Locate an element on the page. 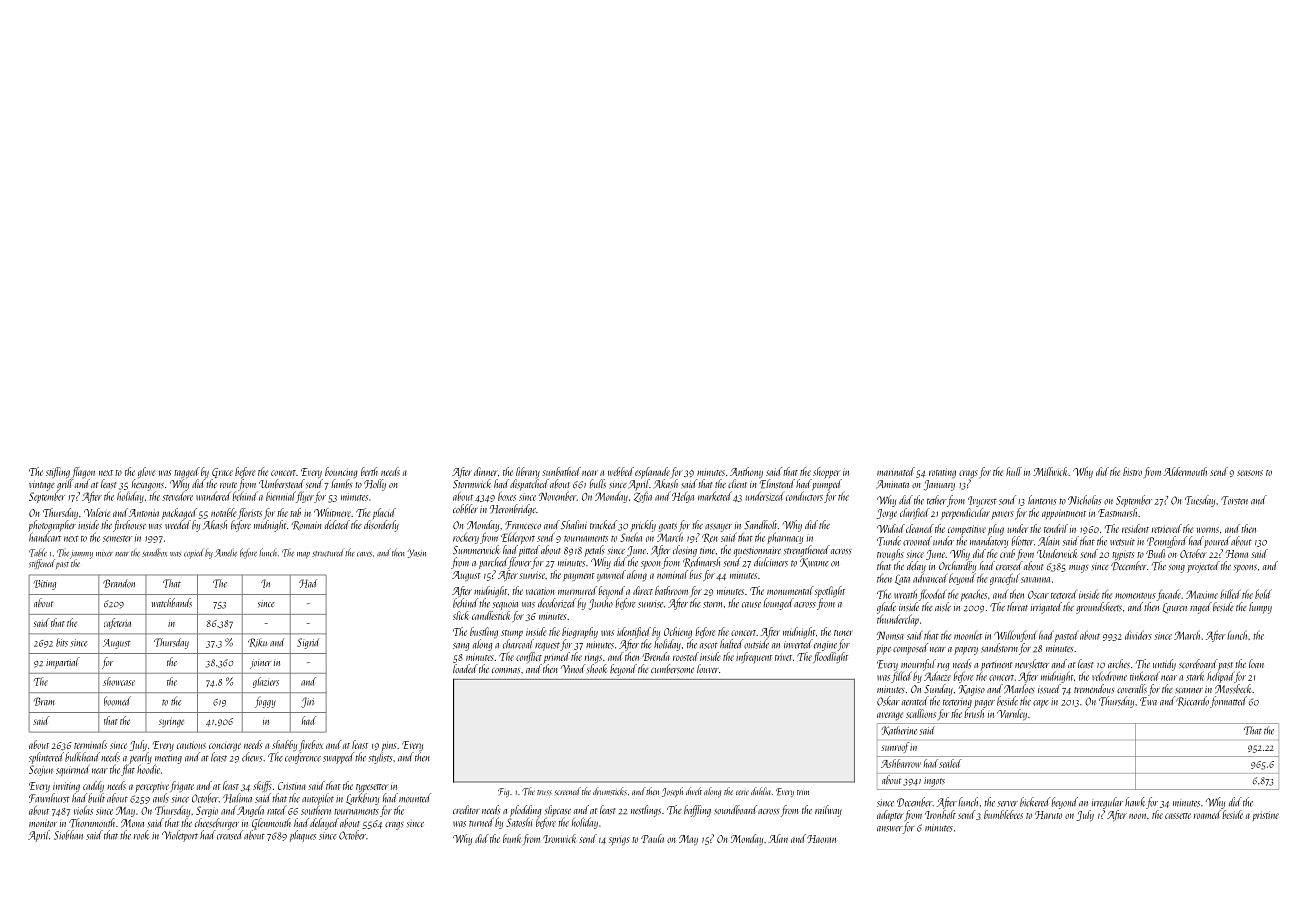 The image size is (1308, 924). filled is located at coordinates (901, 677).
